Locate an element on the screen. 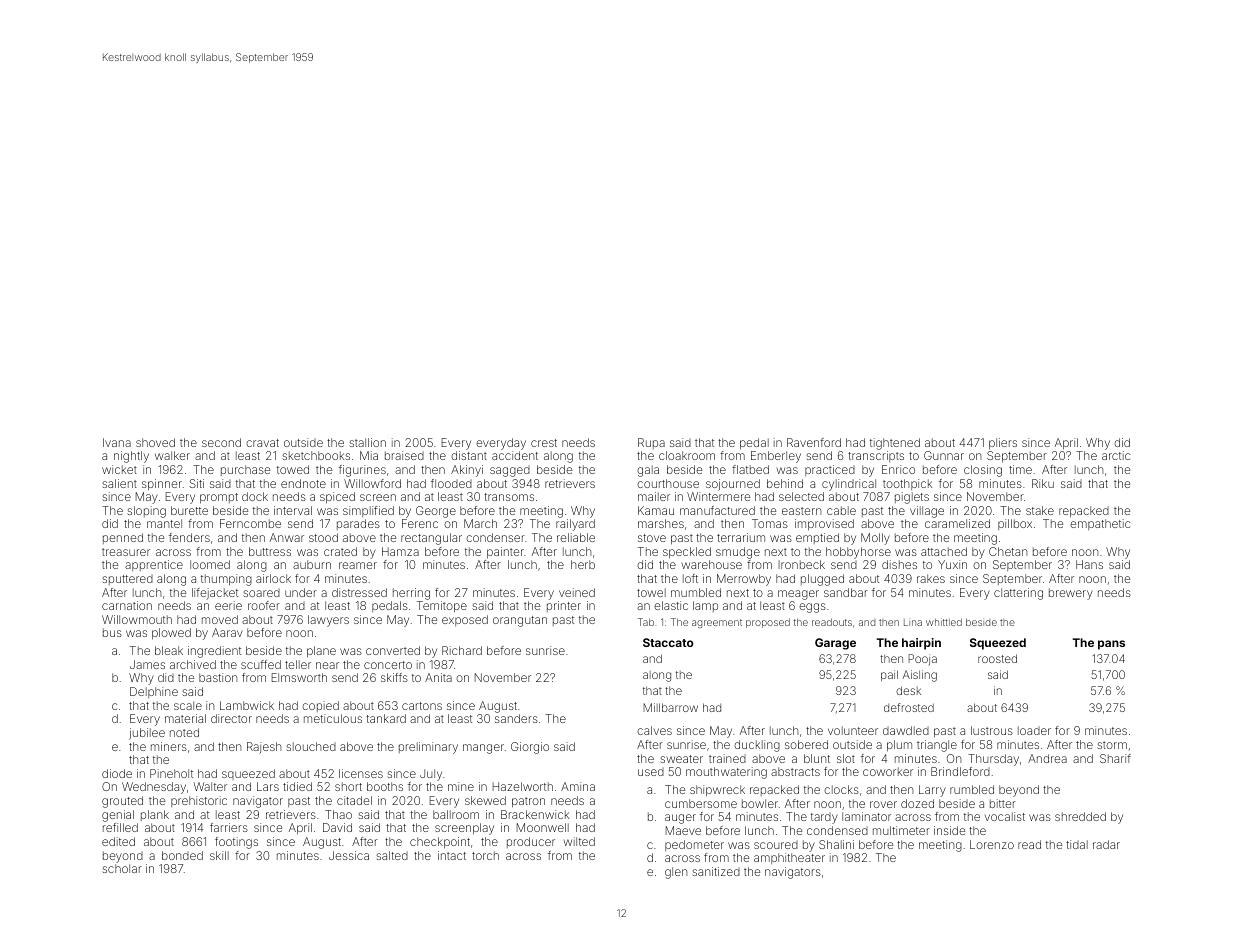 This screenshot has height=952, width=1233. lawyers is located at coordinates (328, 621).
